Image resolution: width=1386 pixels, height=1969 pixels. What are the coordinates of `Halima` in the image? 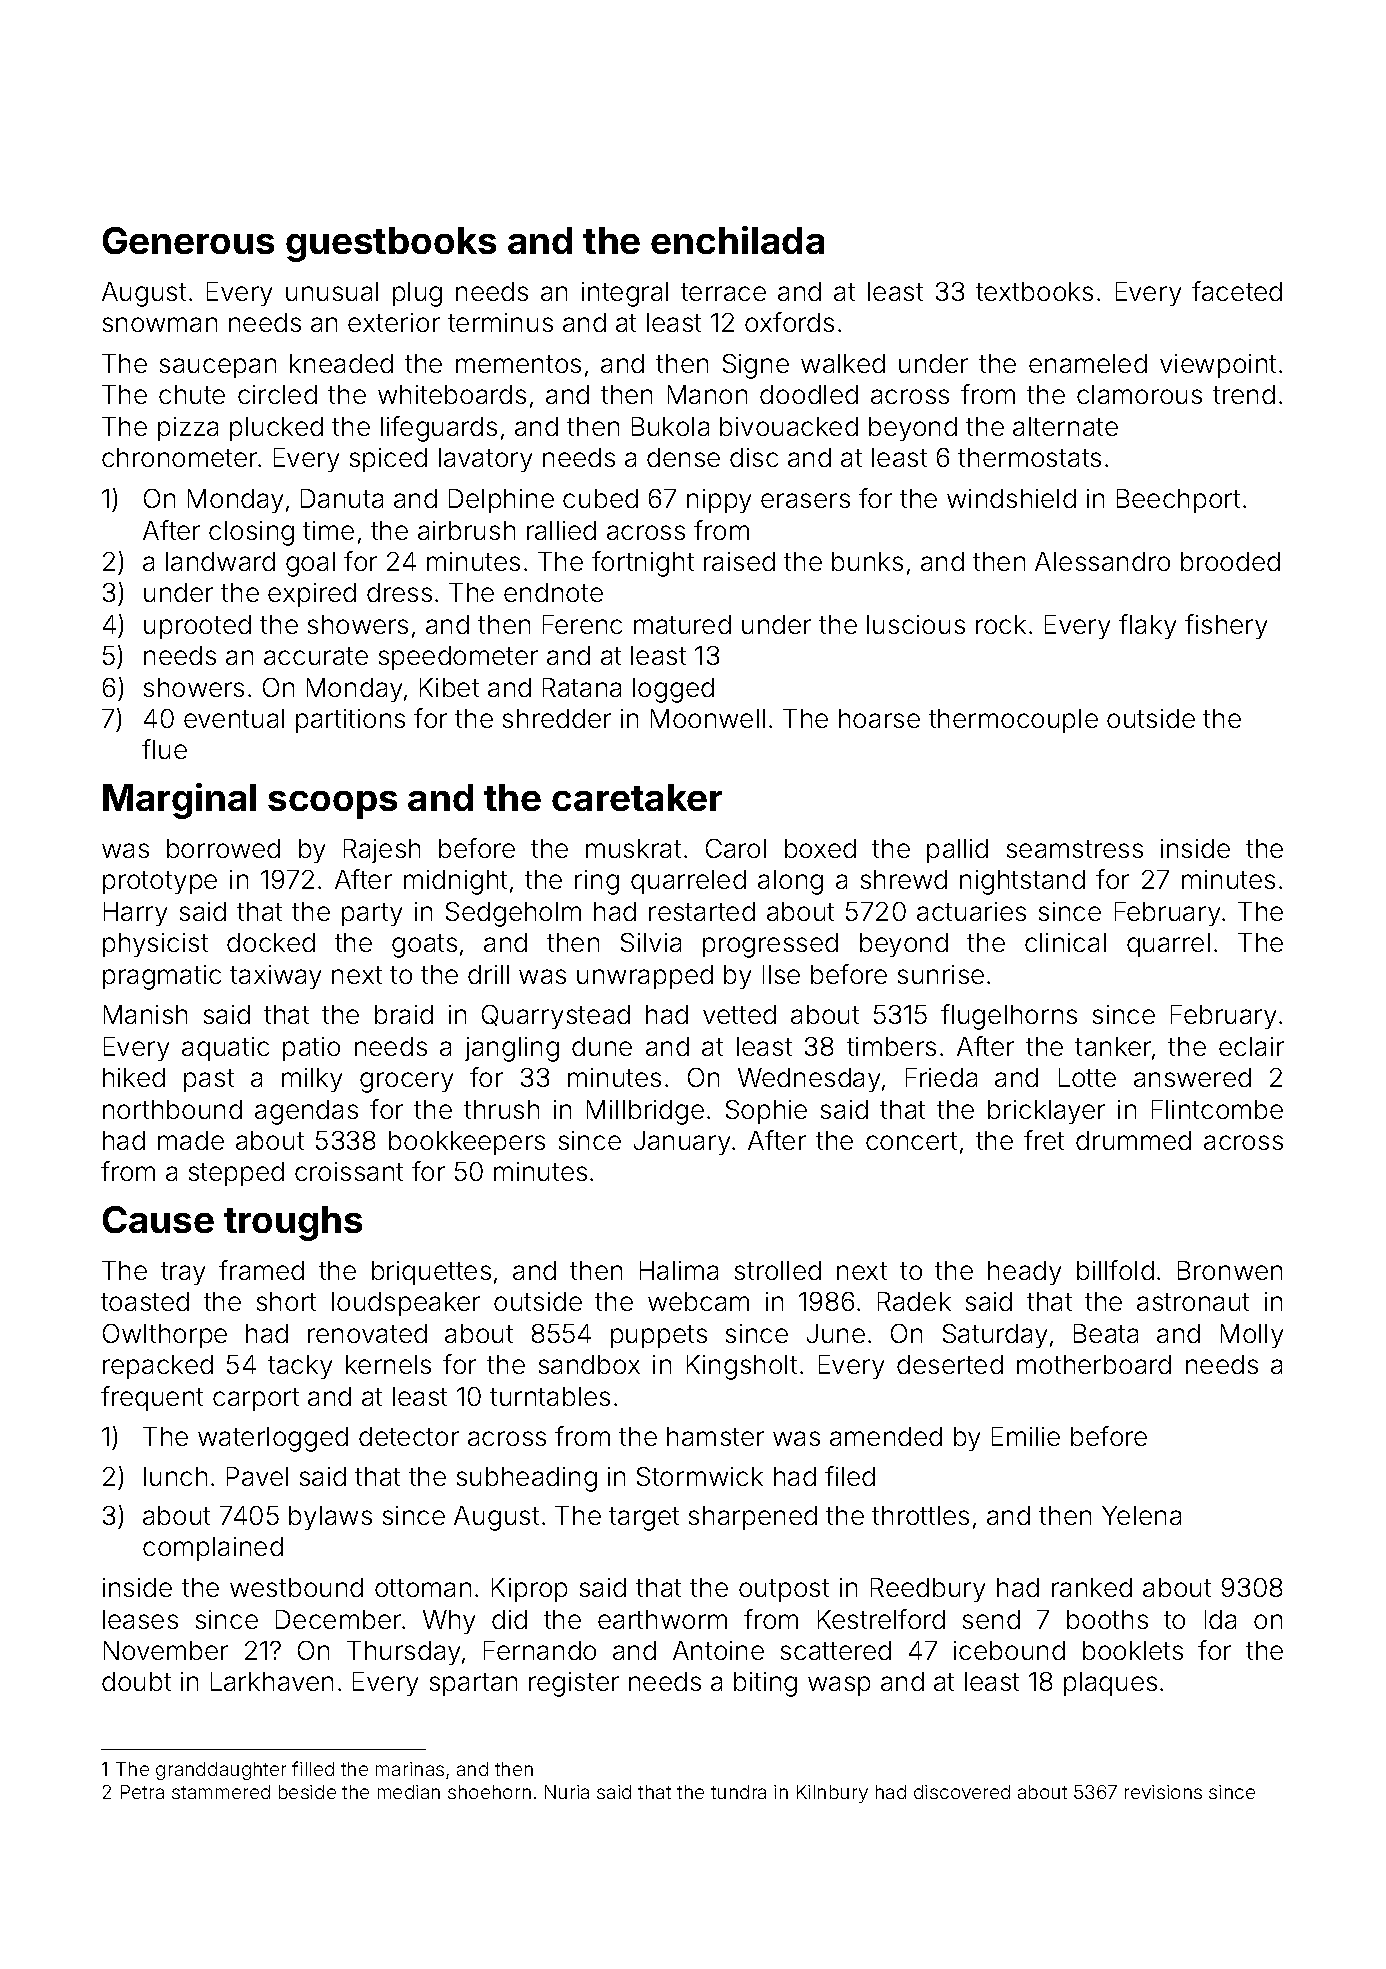 It's located at (679, 1270).
